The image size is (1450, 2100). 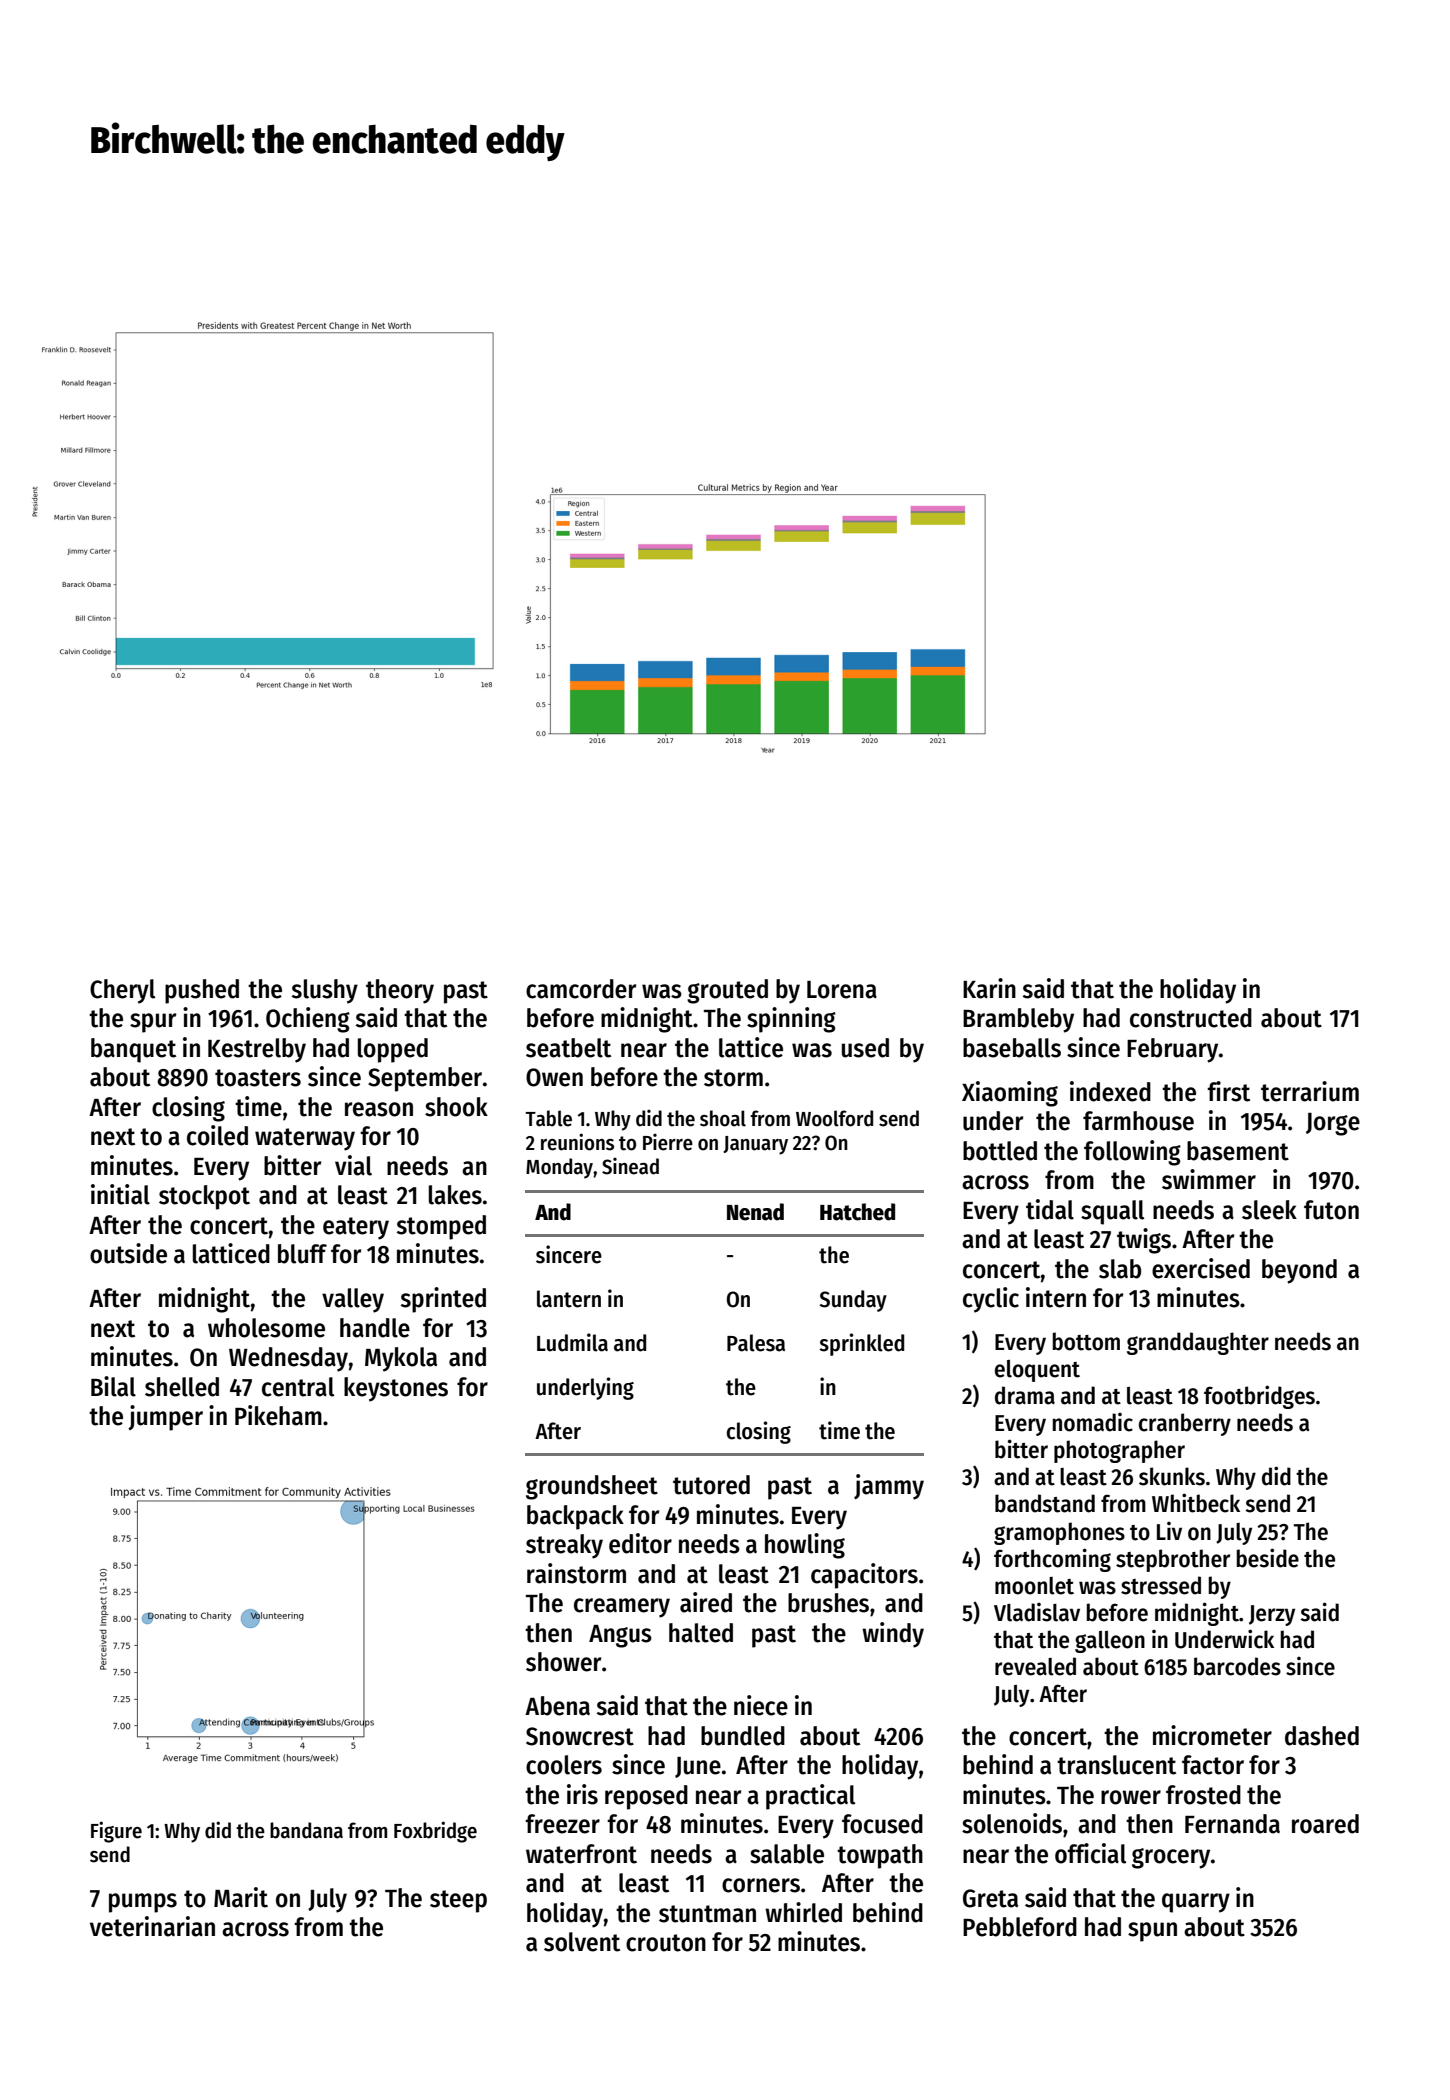 I want to click on towpath, so click(x=880, y=1856).
